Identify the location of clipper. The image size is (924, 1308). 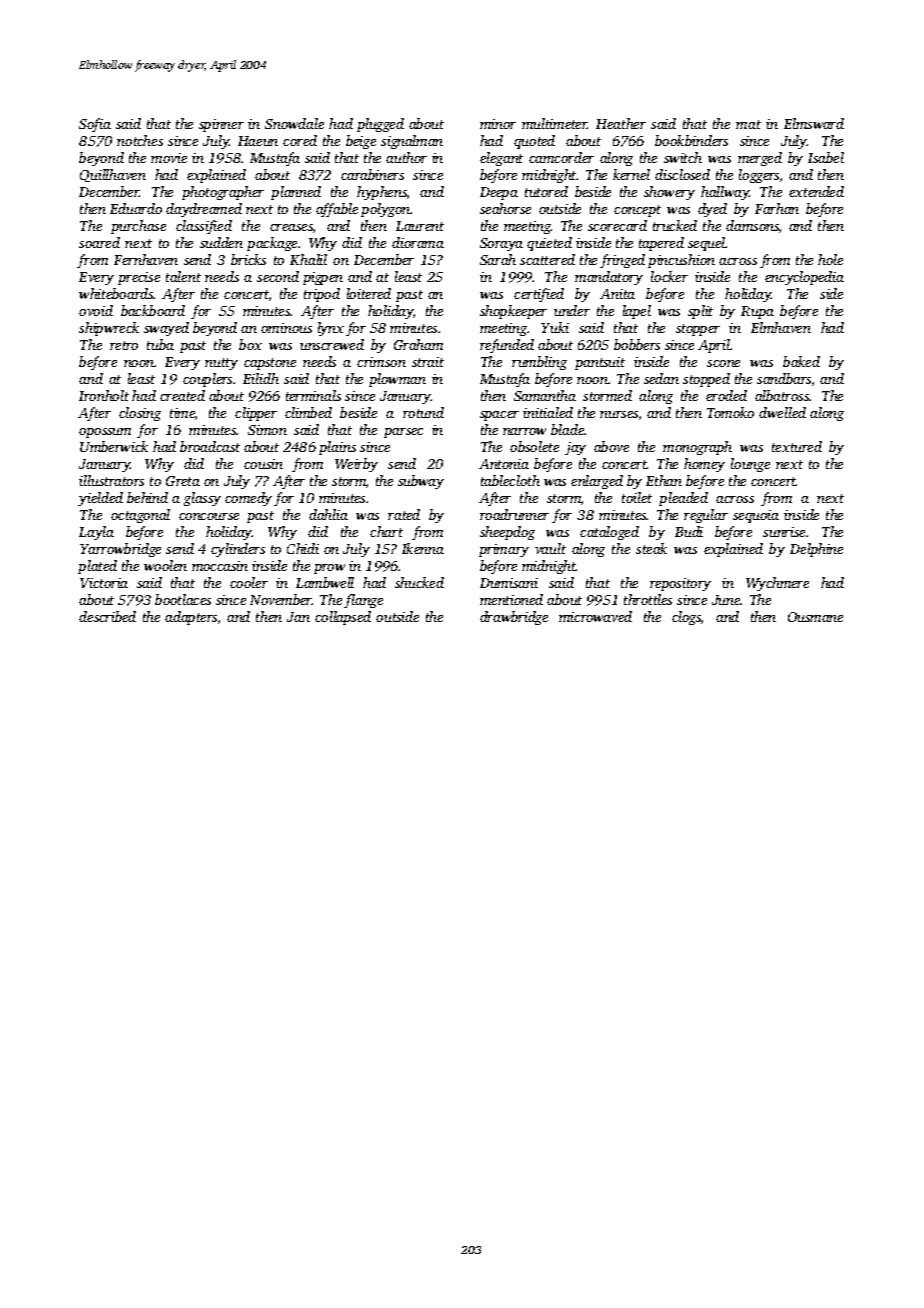
(256, 414).
